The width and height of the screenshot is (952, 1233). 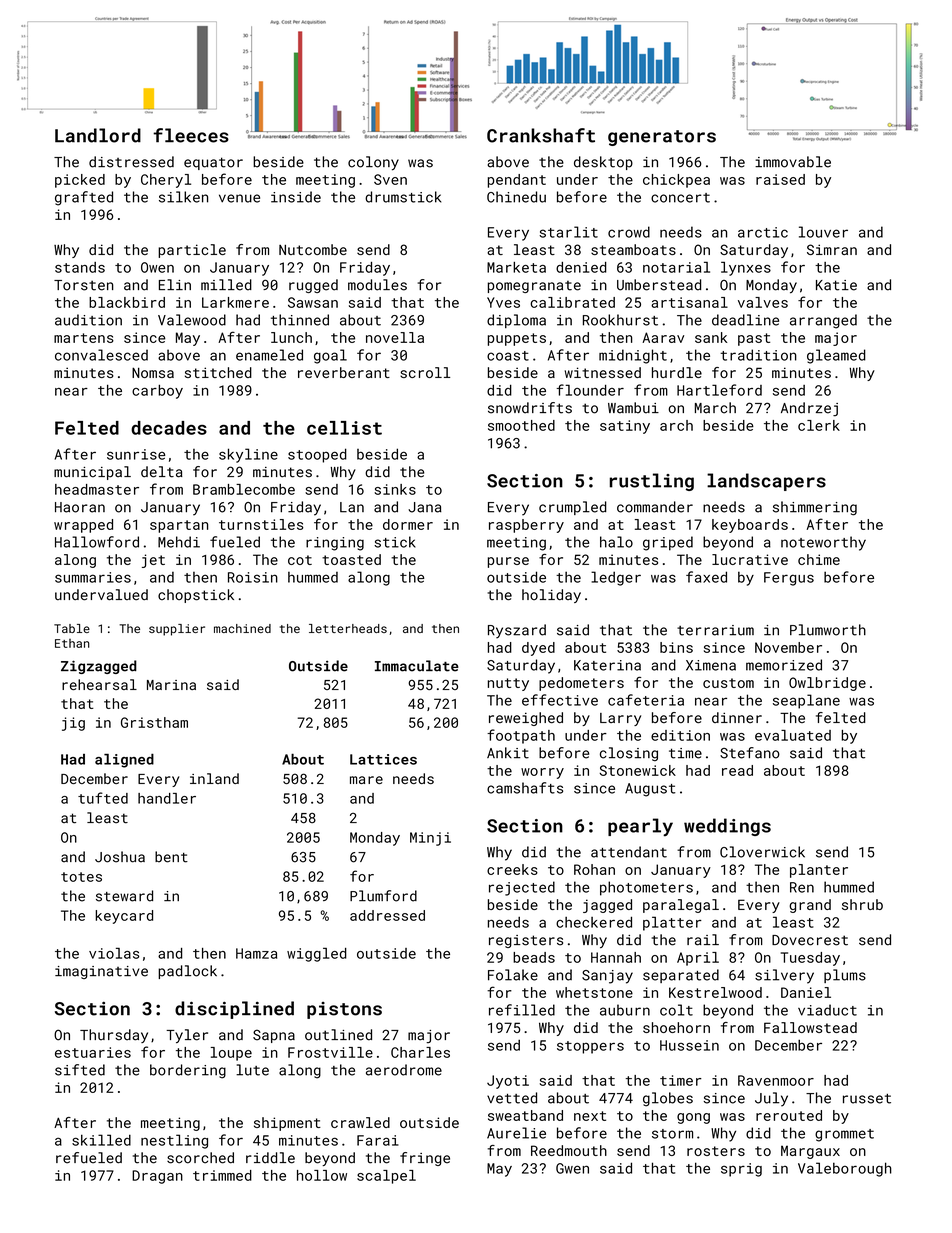 What do you see at coordinates (572, 1168) in the screenshot?
I see `Gwen` at bounding box center [572, 1168].
